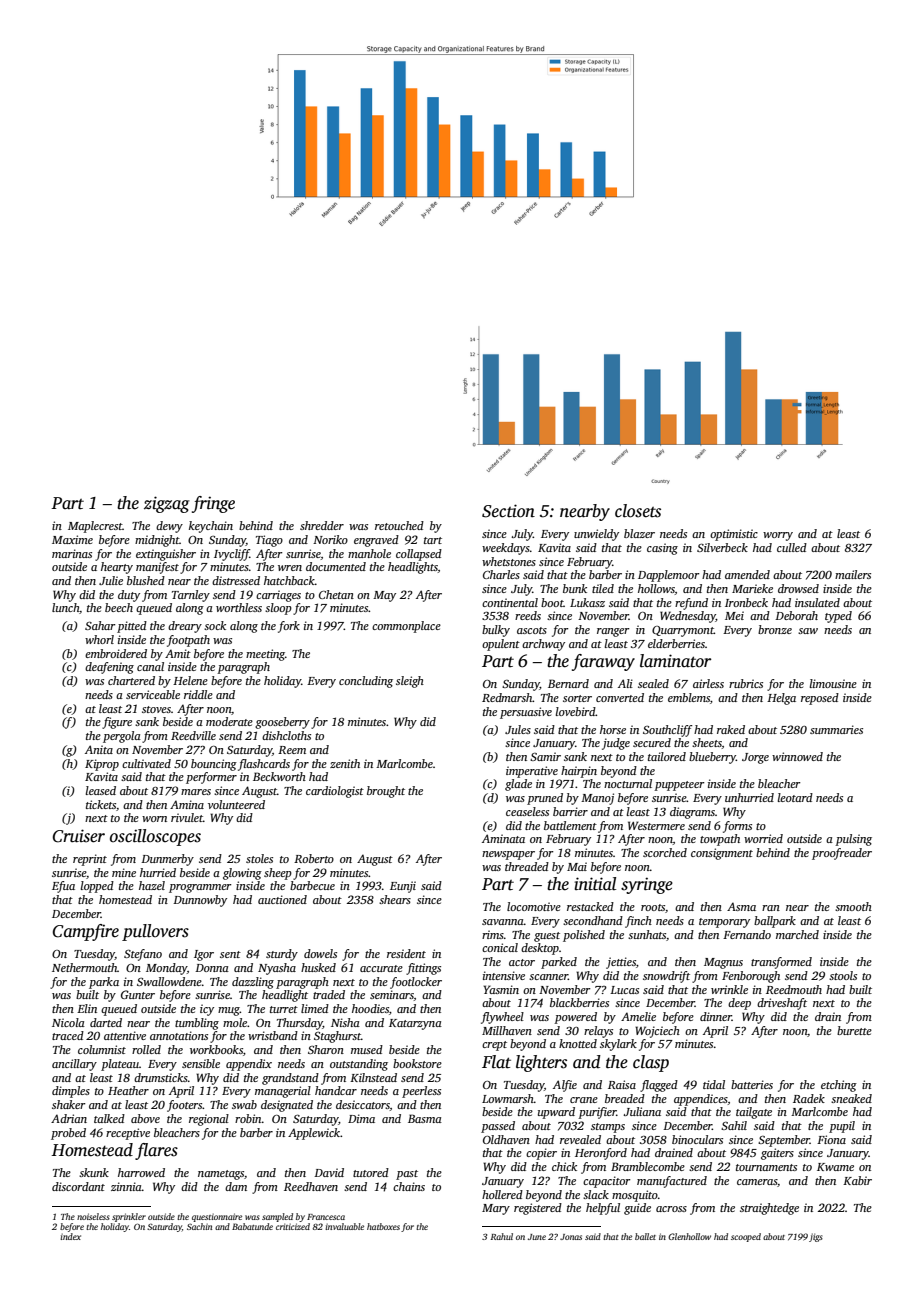  I want to click on helpful, so click(603, 1209).
